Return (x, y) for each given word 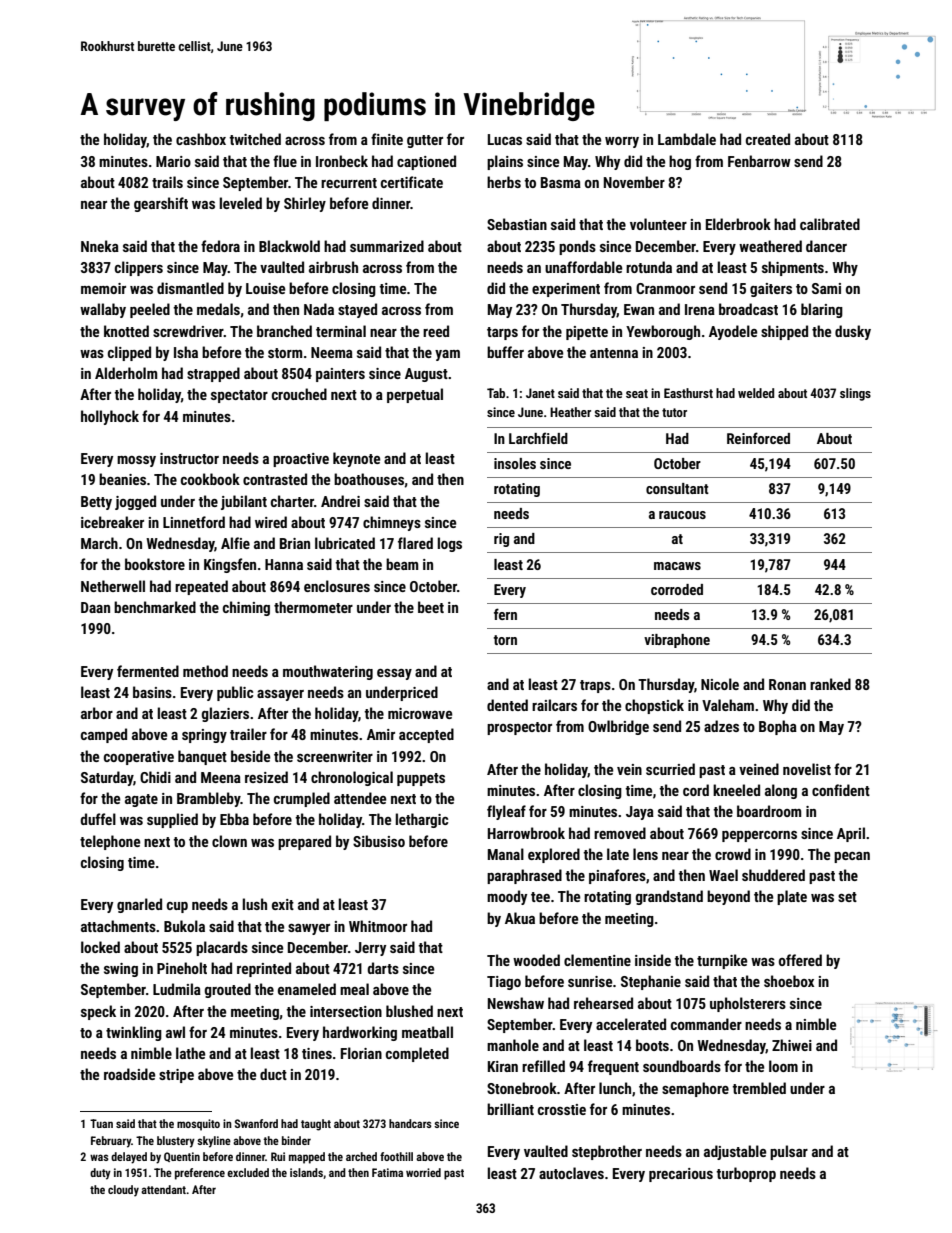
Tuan (101, 1123)
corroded (677, 589)
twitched (255, 139)
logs (450, 544)
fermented (148, 671)
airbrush (333, 267)
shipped (784, 332)
